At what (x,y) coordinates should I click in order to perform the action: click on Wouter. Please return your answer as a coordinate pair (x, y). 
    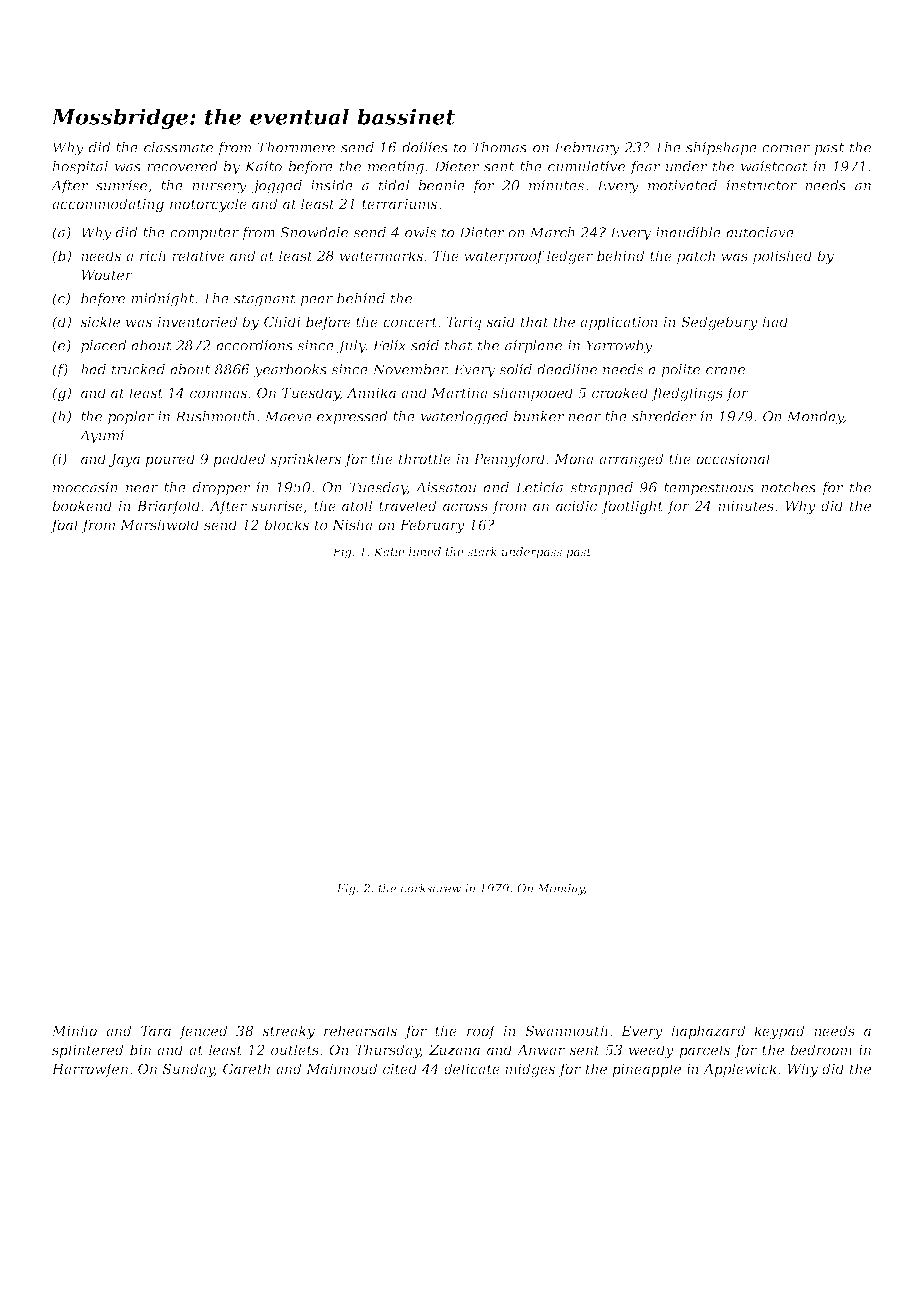
    Looking at the image, I should click on (107, 275).
